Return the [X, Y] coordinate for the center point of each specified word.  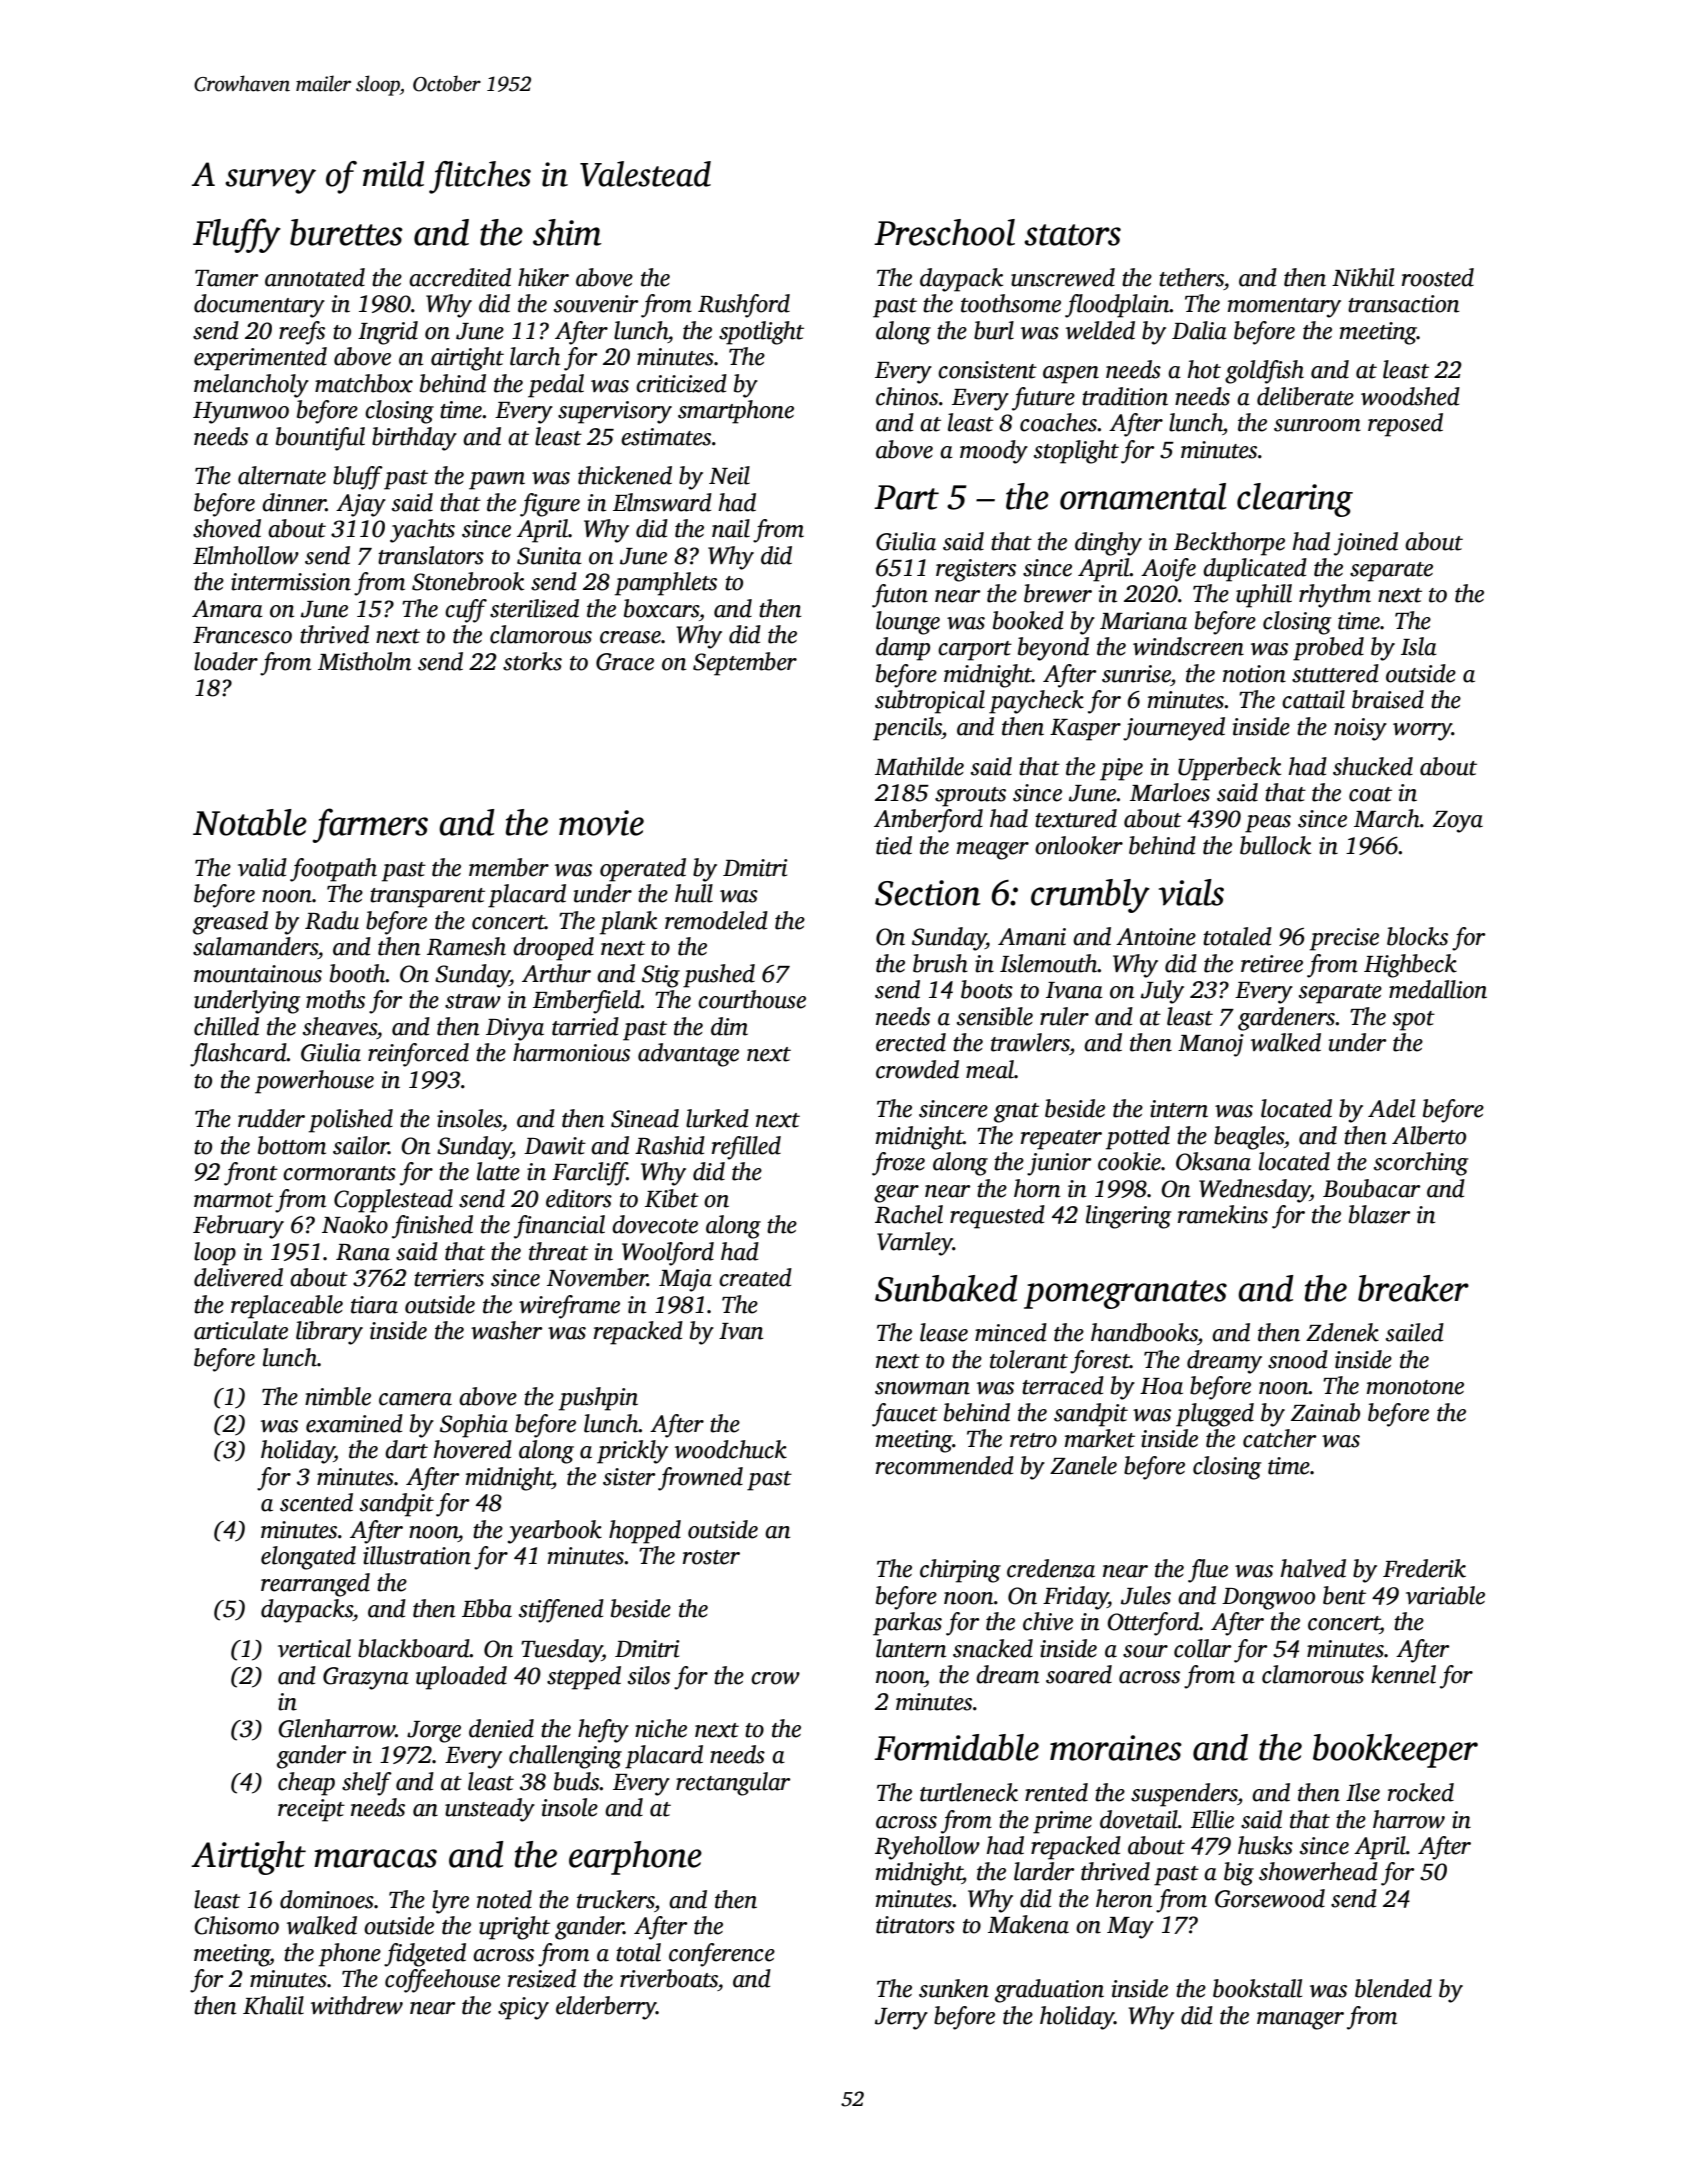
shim [567, 232]
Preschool [944, 232]
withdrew [357, 2005]
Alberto [1429, 1135]
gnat [1016, 1113]
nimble [338, 1396]
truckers [616, 1899]
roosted [1438, 277]
